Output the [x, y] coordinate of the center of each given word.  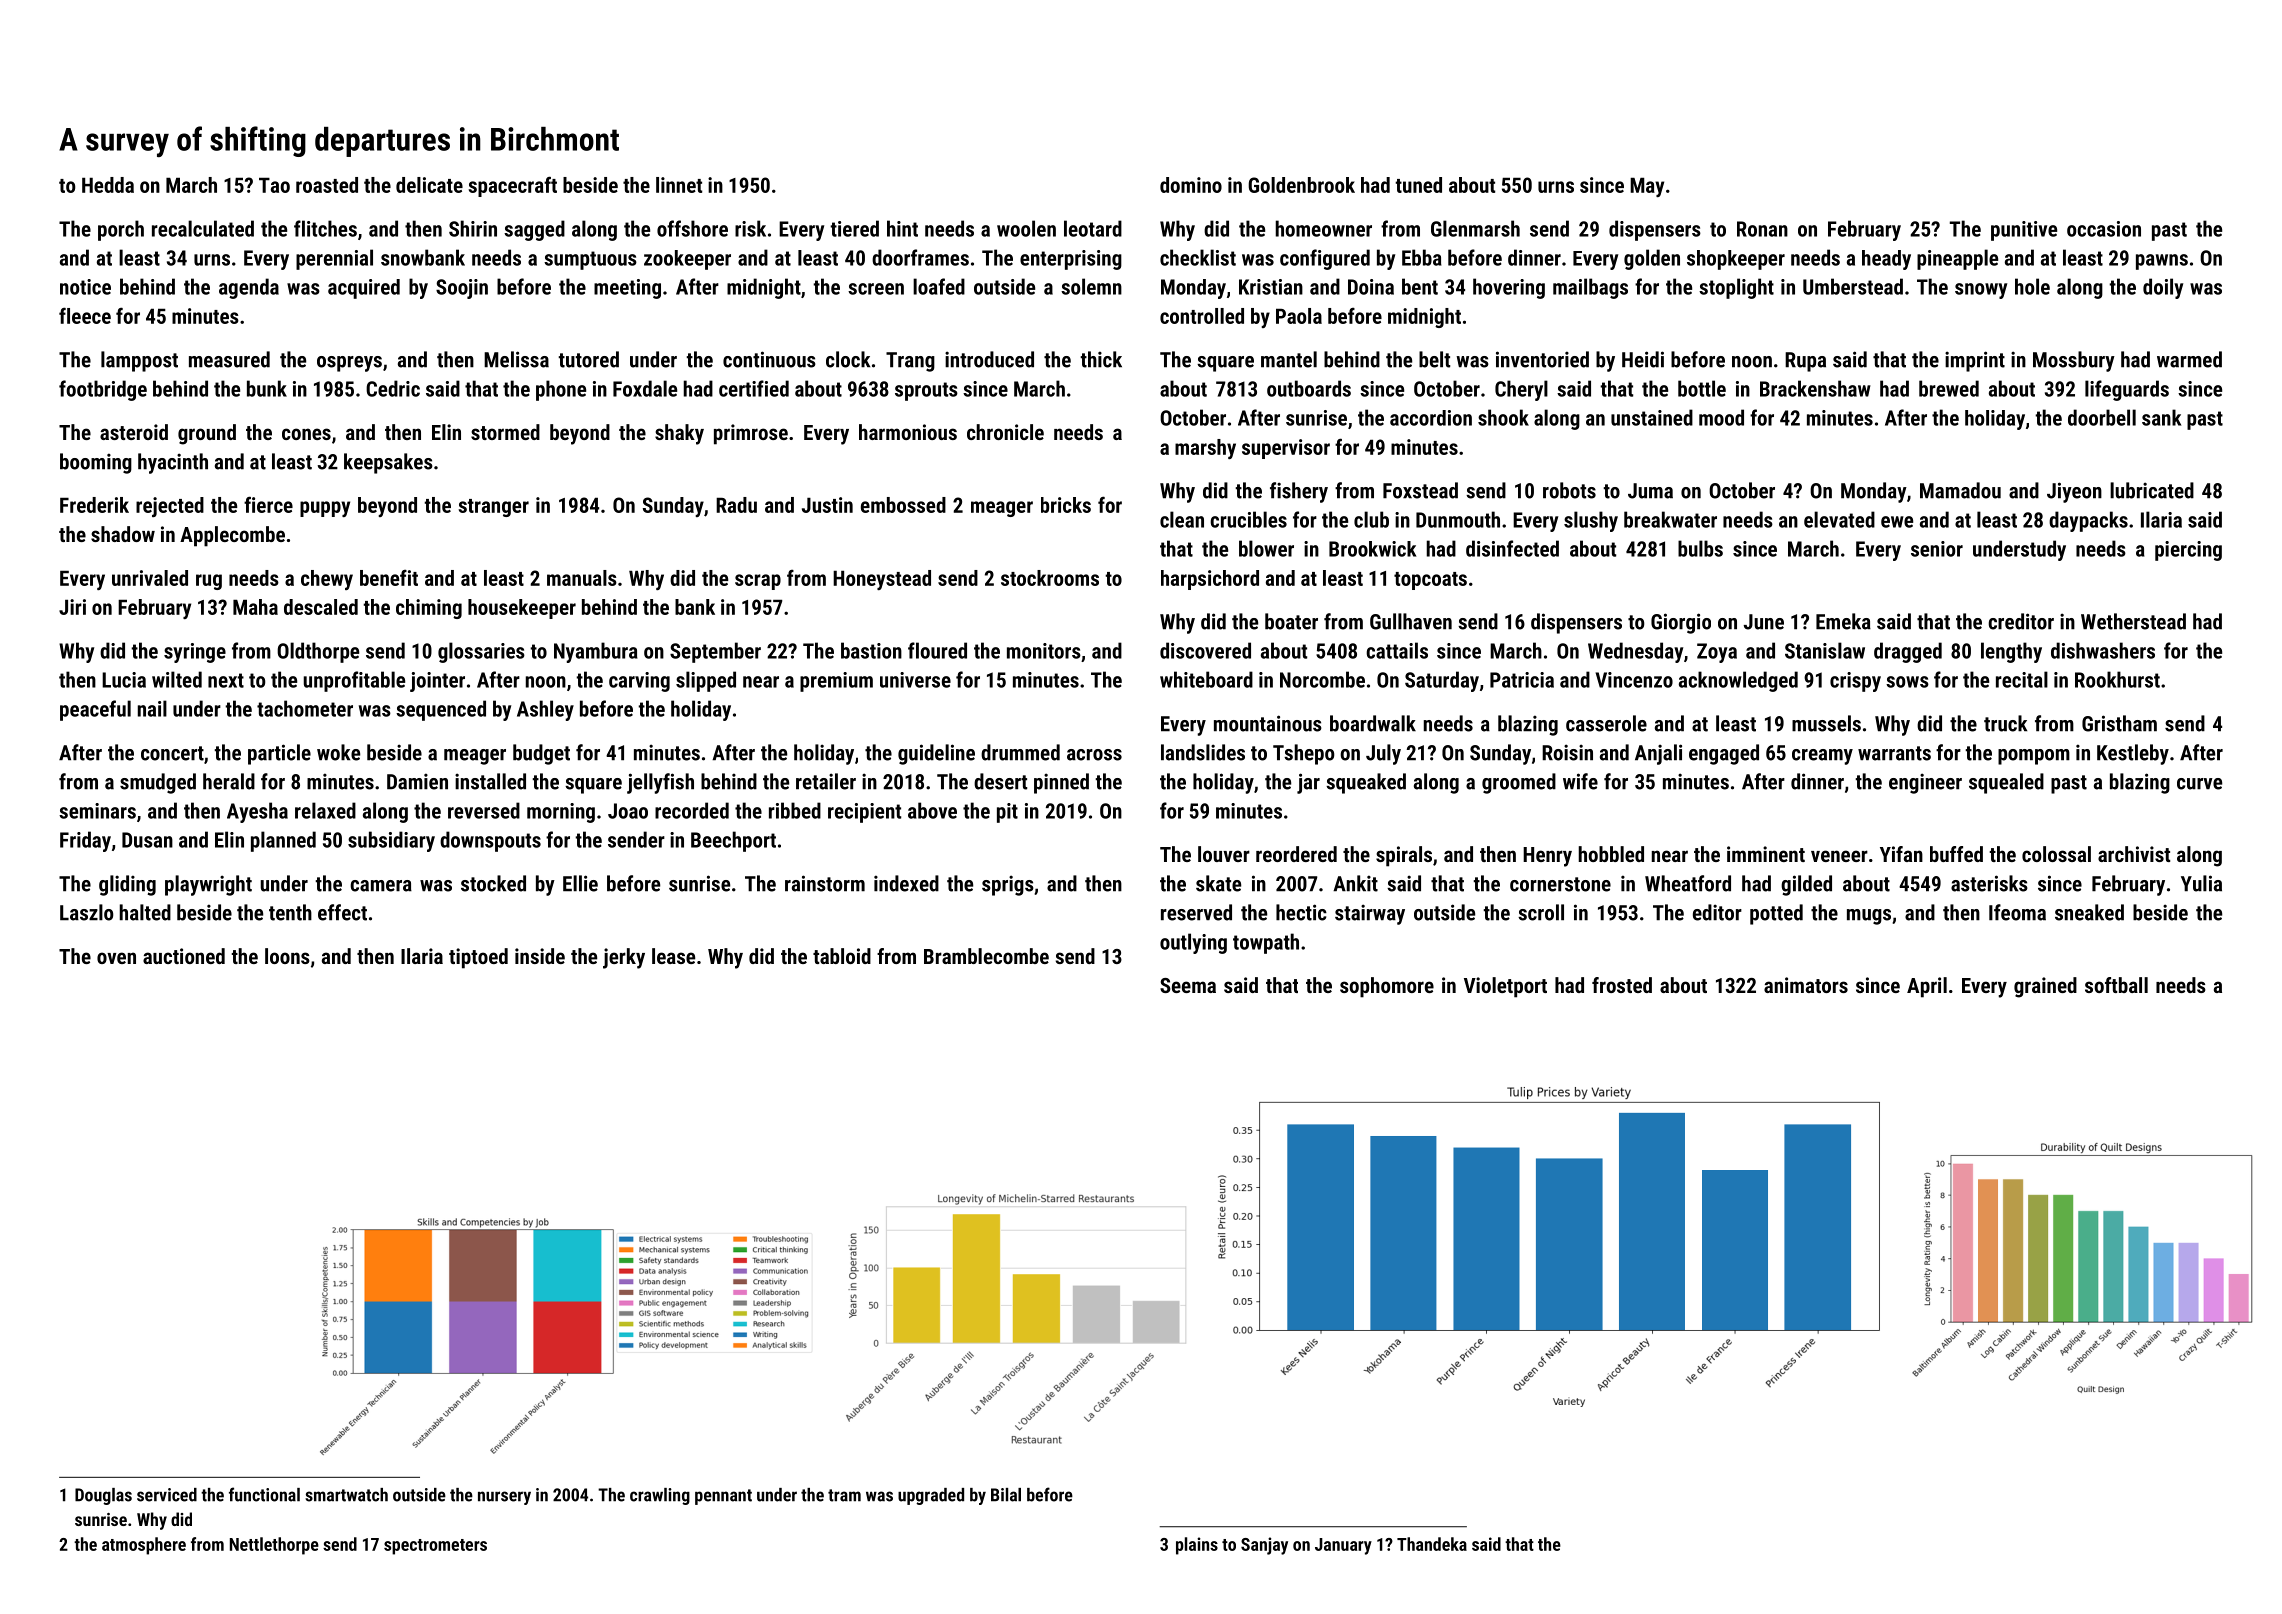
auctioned [184, 956]
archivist [2134, 854]
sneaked [2089, 912]
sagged [534, 230]
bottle [1702, 388]
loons [287, 956]
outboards [1309, 388]
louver [1224, 854]
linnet [679, 185]
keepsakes [388, 463]
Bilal [1006, 1495]
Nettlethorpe [274, 1546]
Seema [1188, 985]
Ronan [1762, 229]
